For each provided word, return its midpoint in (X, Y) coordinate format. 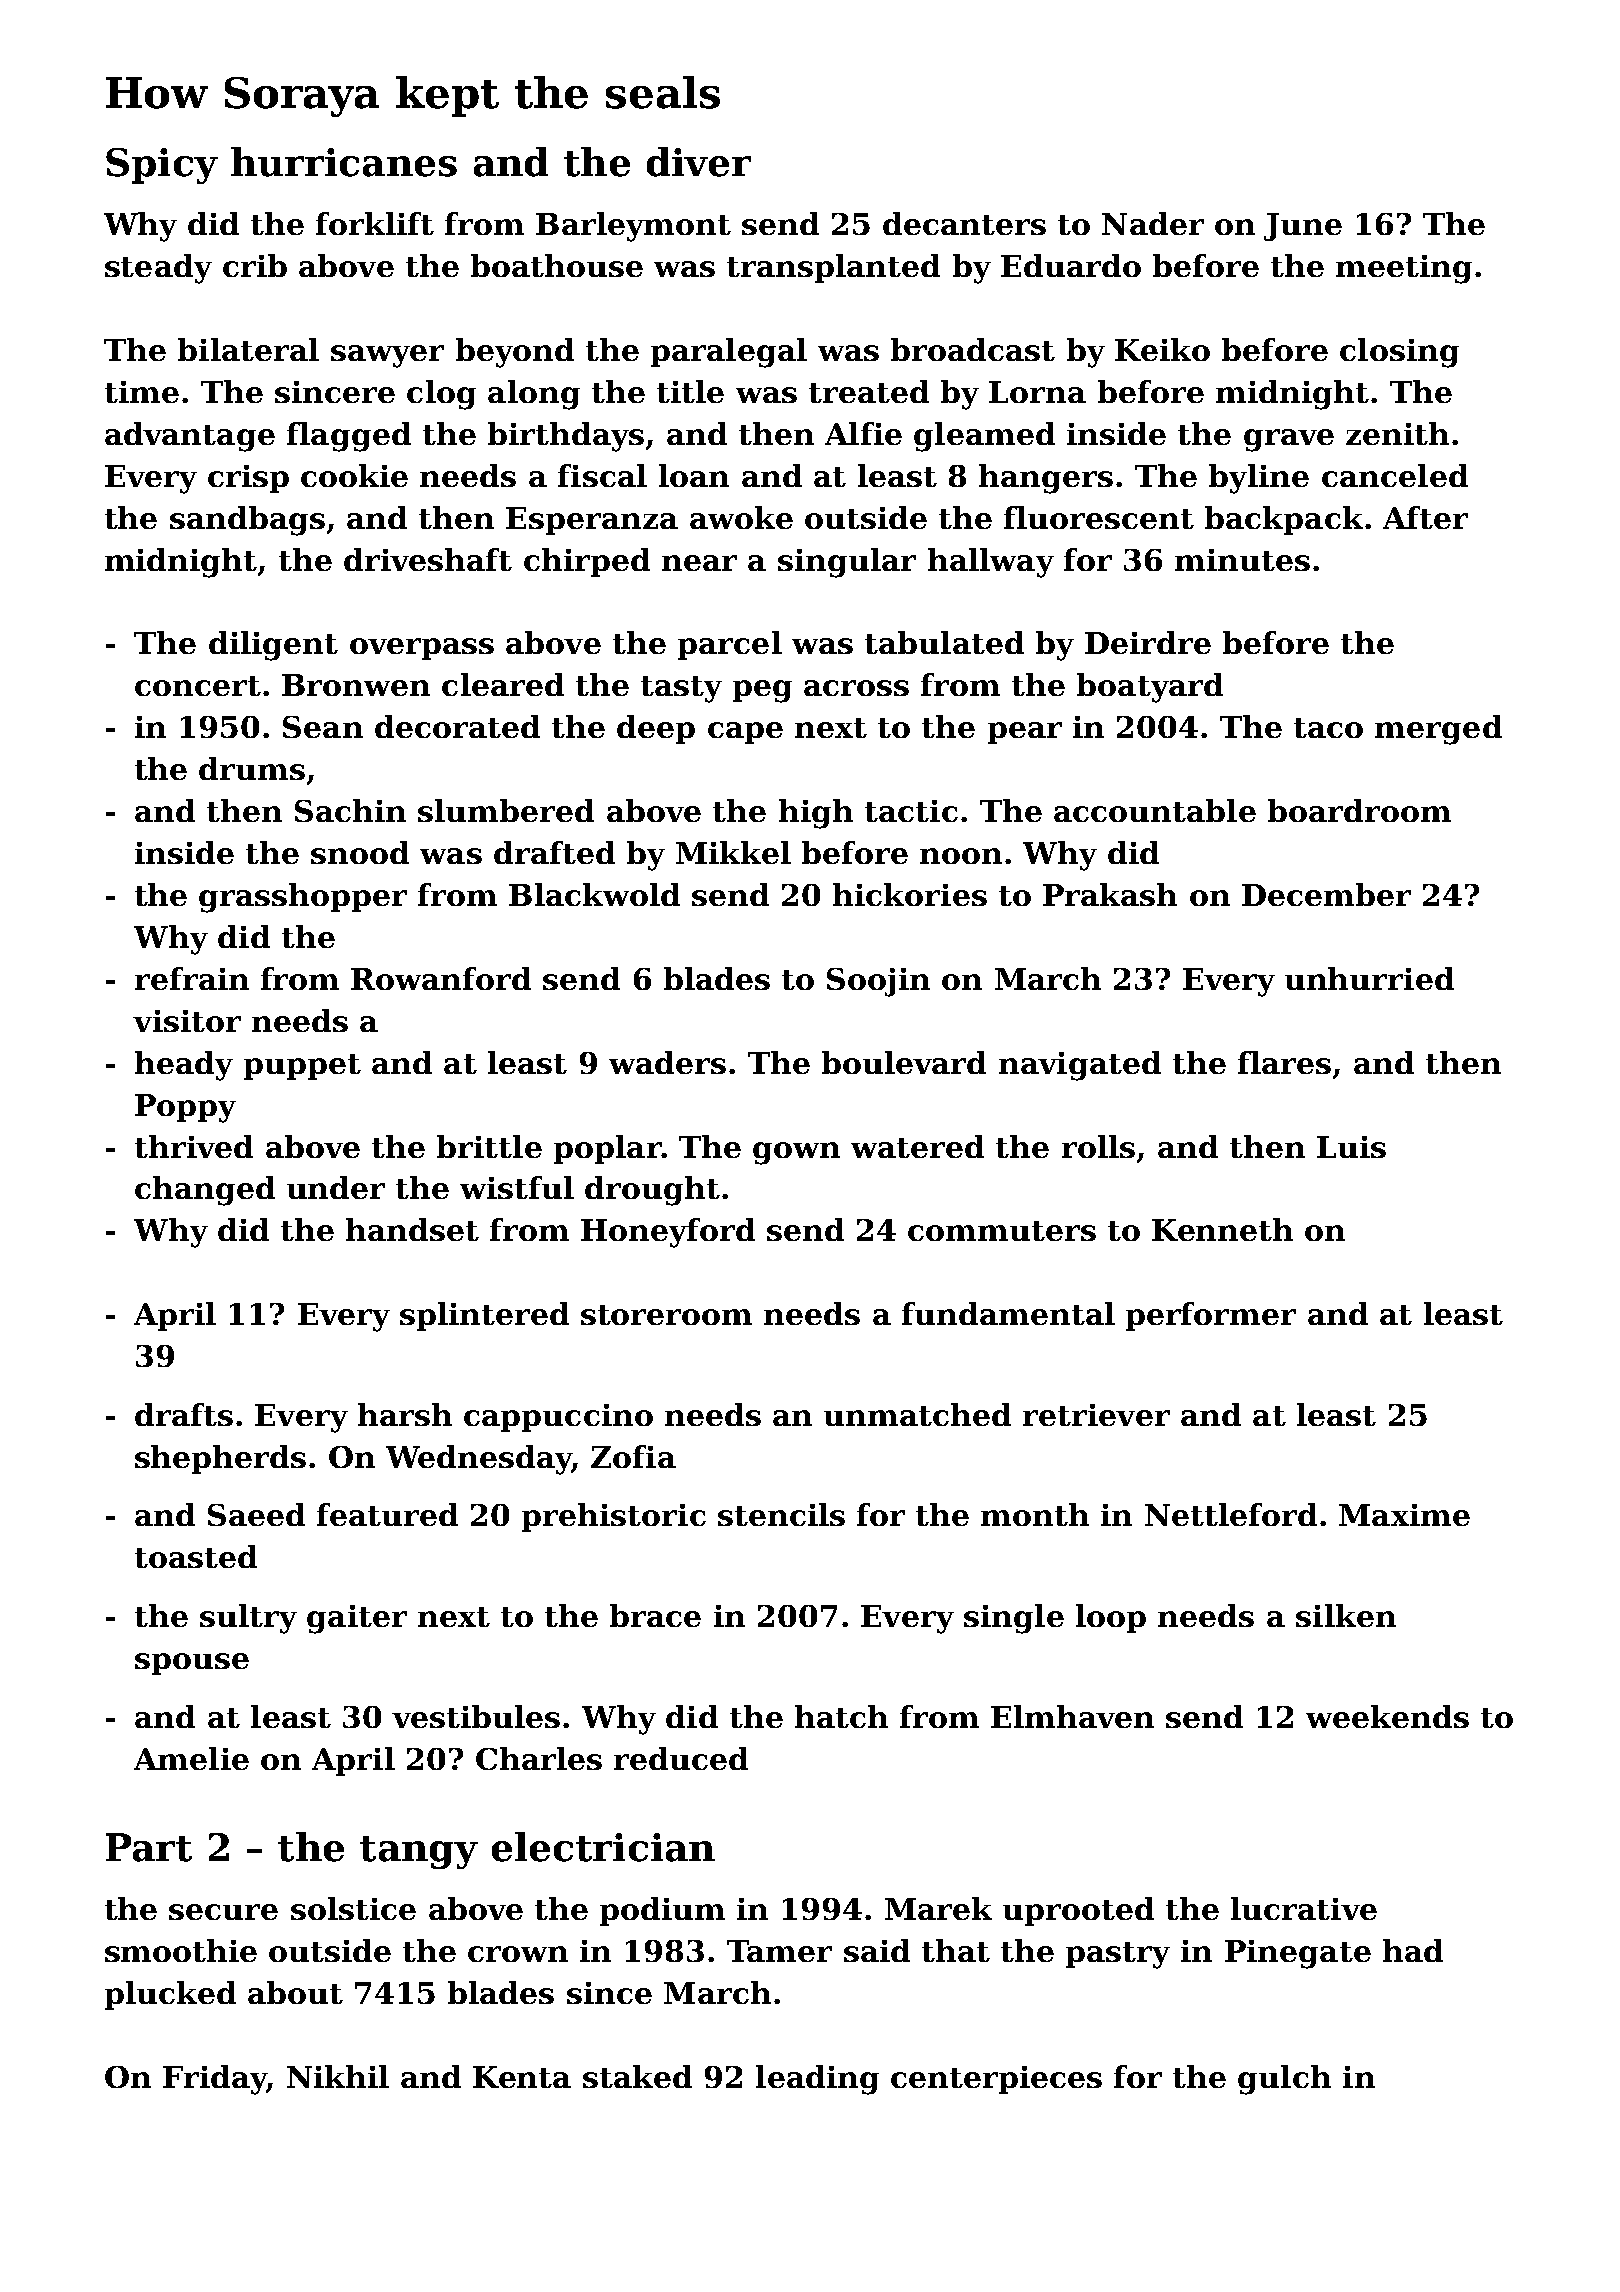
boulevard (904, 1062)
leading (817, 2080)
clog (441, 395)
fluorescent (1099, 517)
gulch (1284, 2080)
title (690, 391)
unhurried (1369, 978)
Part (149, 1847)
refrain (192, 978)
